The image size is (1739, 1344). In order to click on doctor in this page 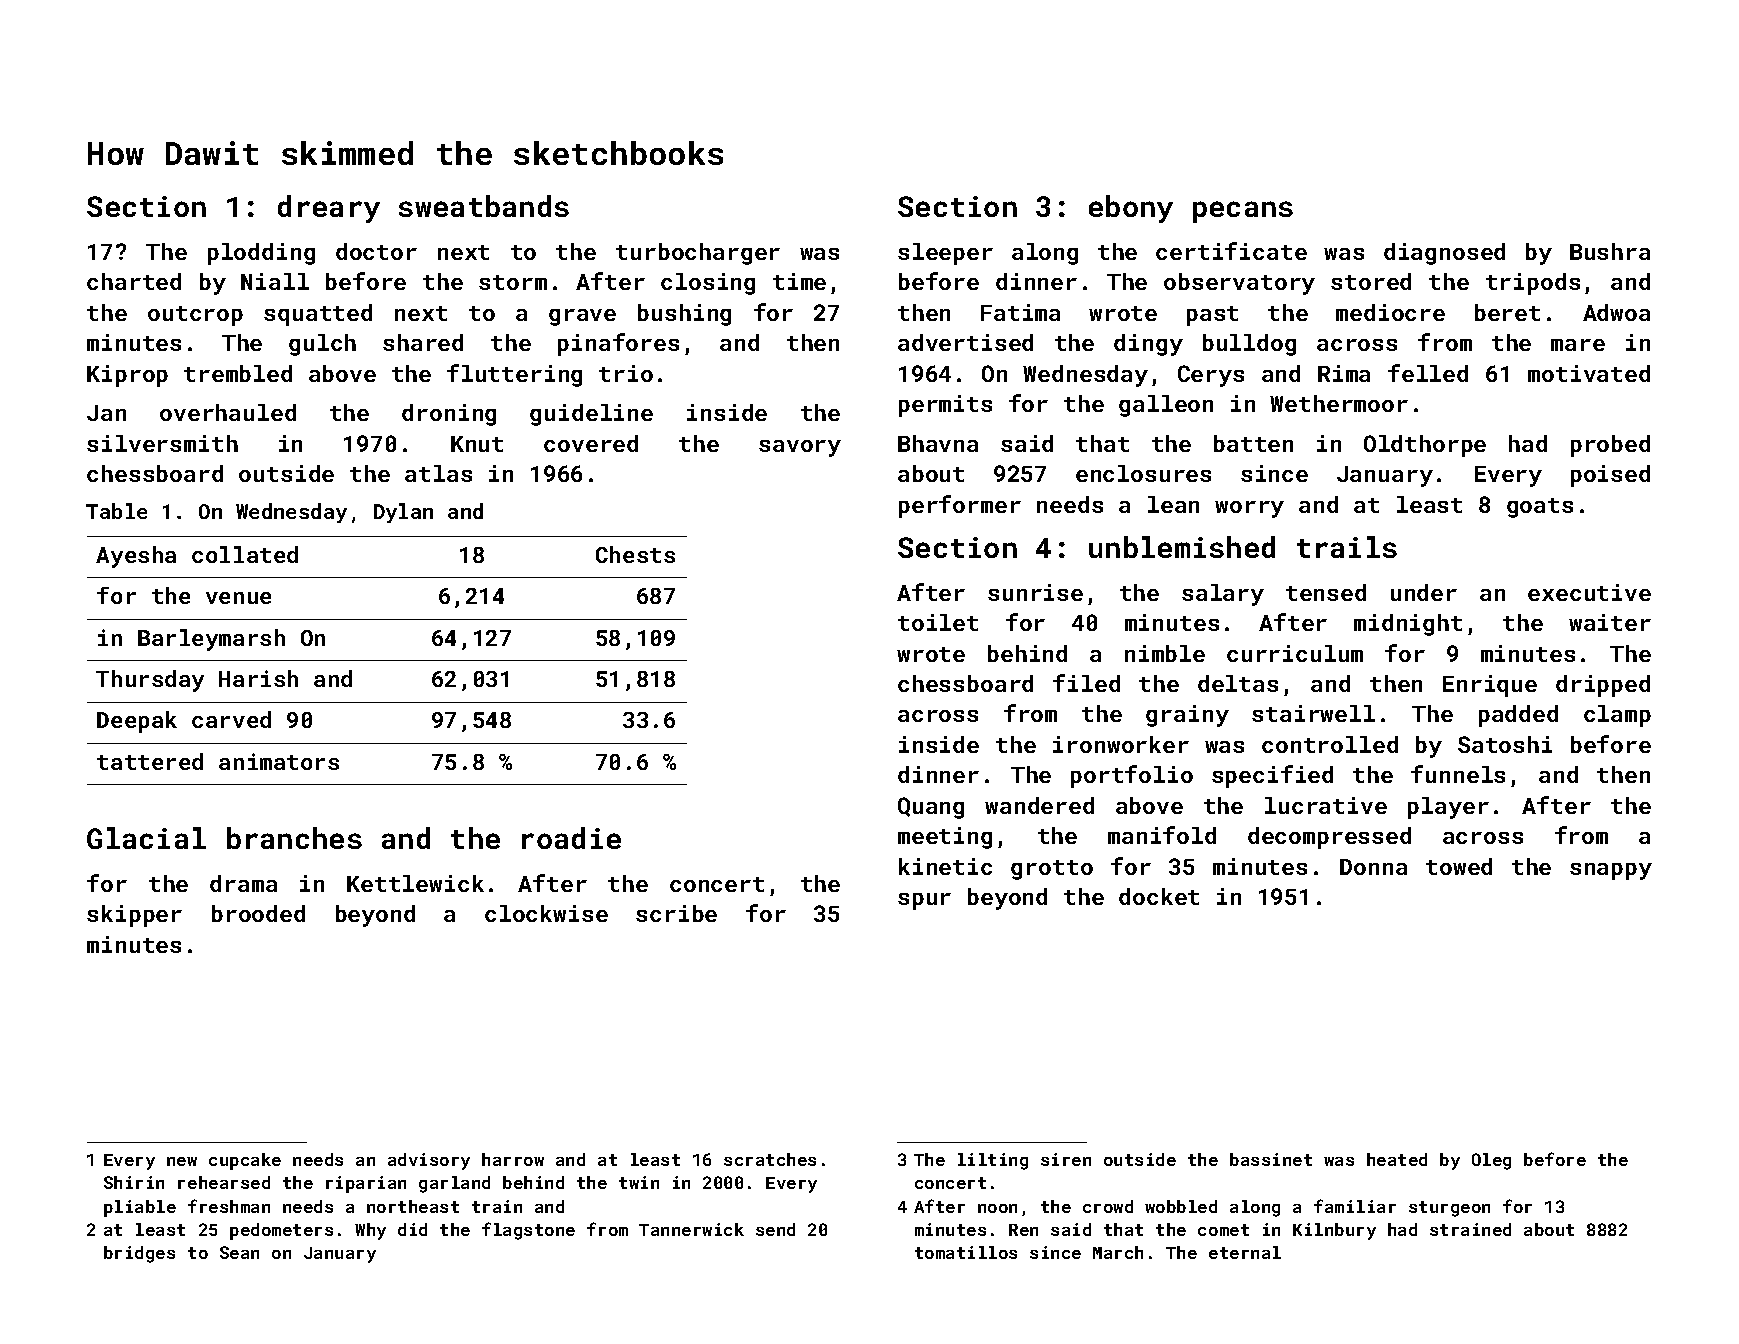, I will do `click(376, 251)`.
